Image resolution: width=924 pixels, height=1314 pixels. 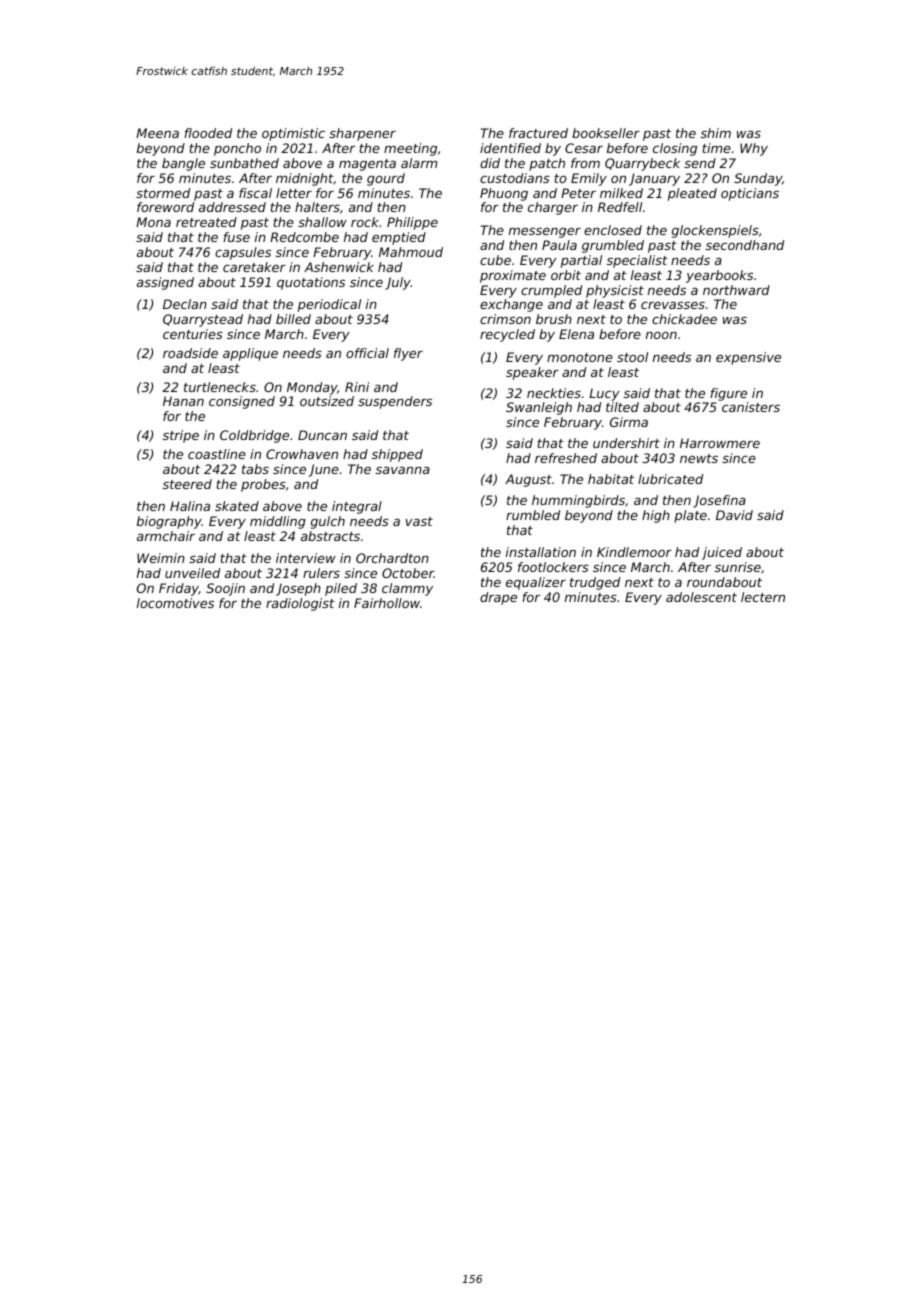 What do you see at coordinates (300, 604) in the screenshot?
I see `radiologist` at bounding box center [300, 604].
